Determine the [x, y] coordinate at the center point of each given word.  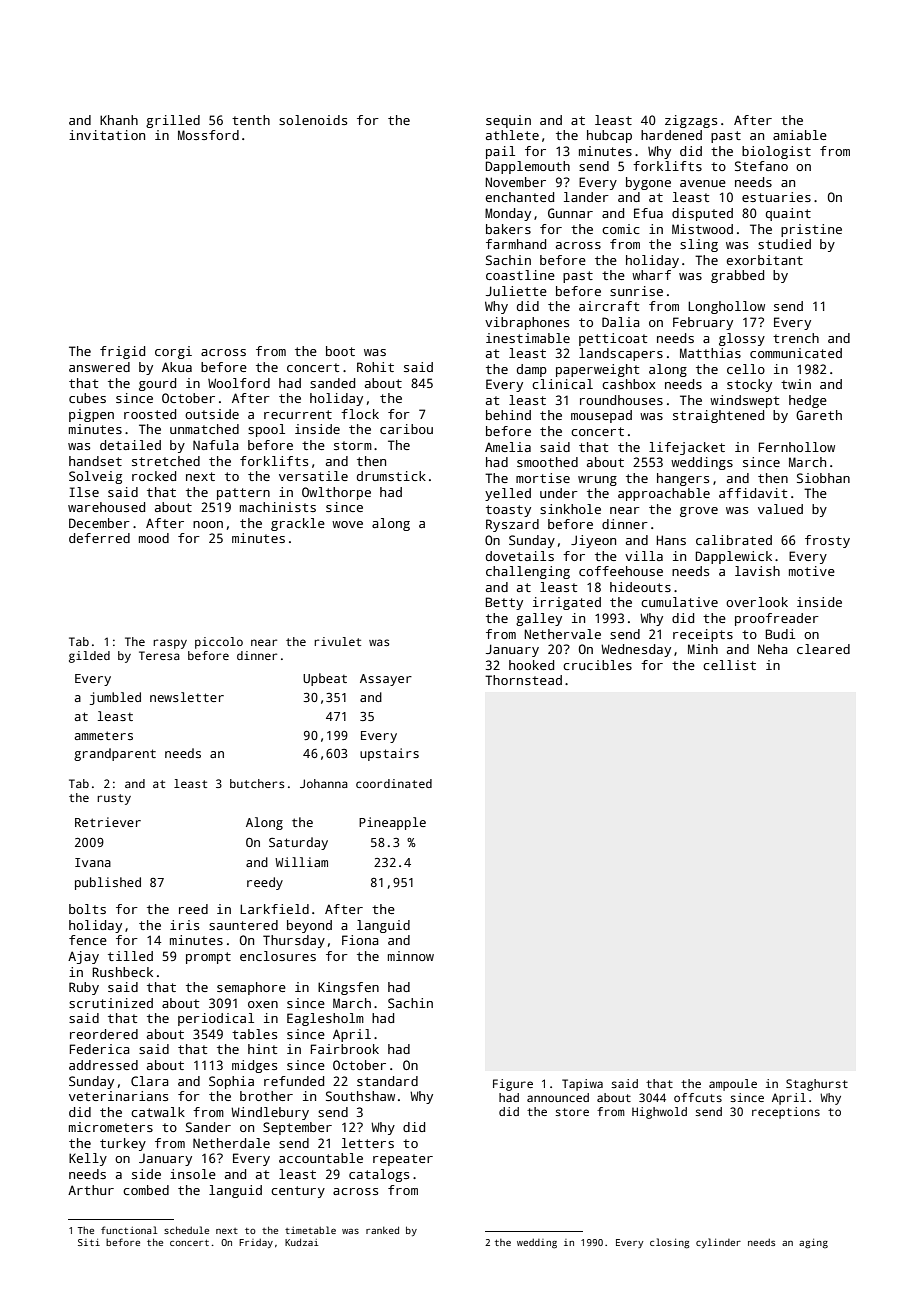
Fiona [360, 940]
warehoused [106, 507]
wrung [597, 481]
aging [813, 1244]
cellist [729, 665]
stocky [749, 385]
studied [784, 244]
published [108, 883]
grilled [173, 121]
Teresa [159, 655]
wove [347, 524]
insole [193, 1174]
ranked [382, 1230]
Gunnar [570, 213]
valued [780, 509]
